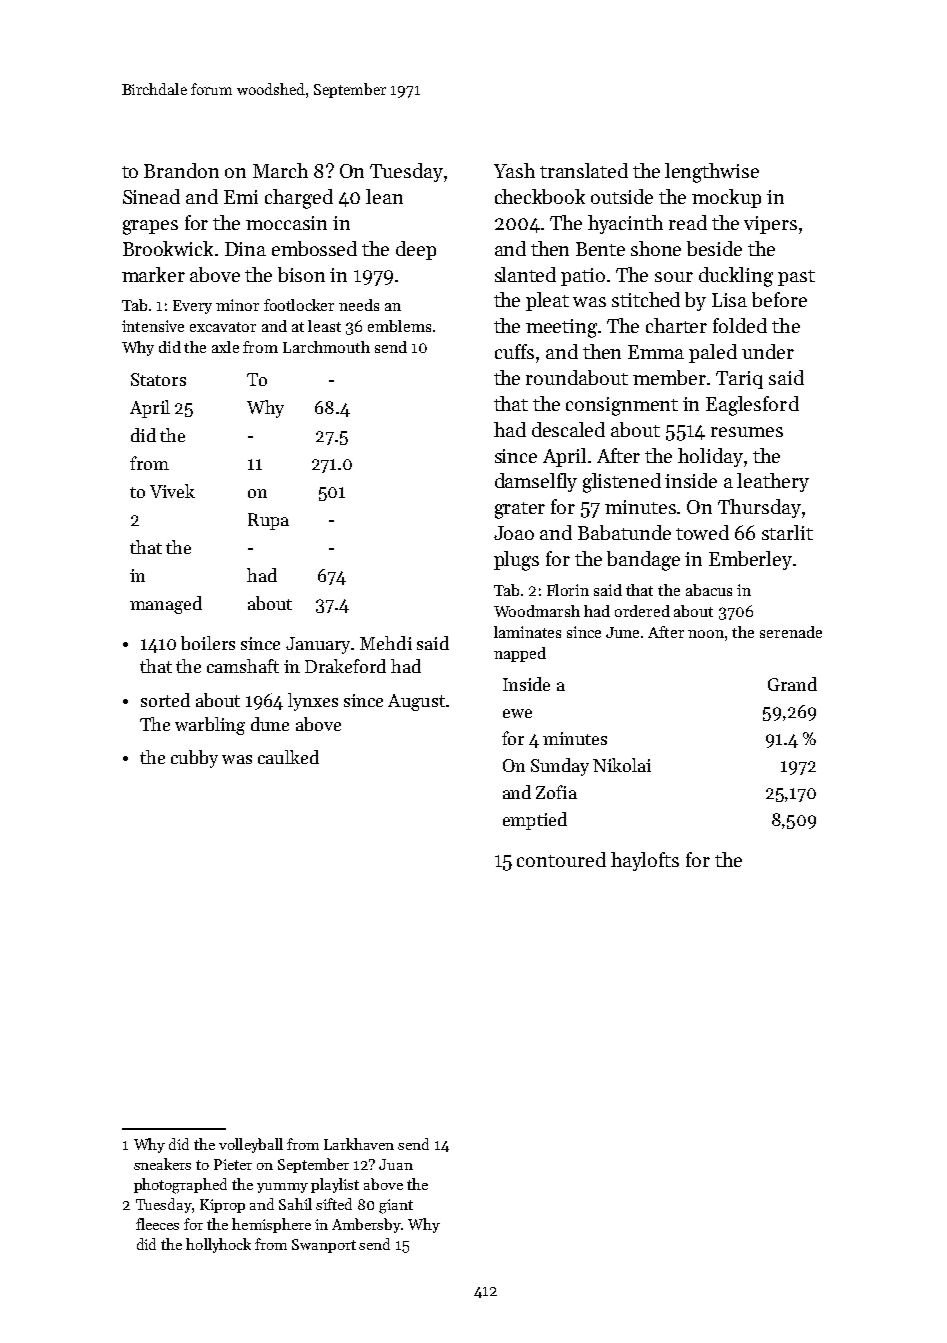  Describe the element at coordinates (180, 1186) in the page. I see `photographed` at that location.
